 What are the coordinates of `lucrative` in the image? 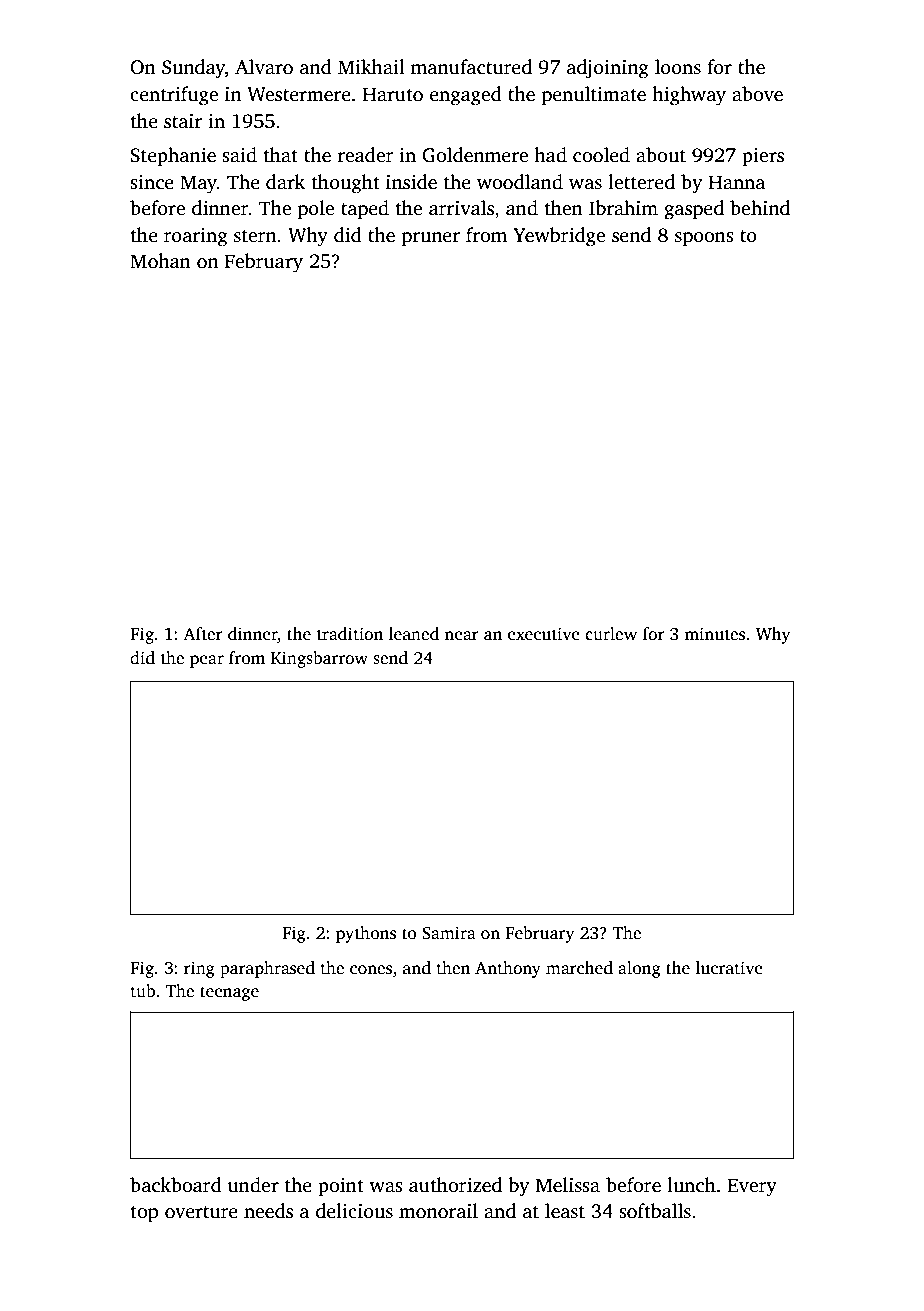 It's located at (729, 968).
